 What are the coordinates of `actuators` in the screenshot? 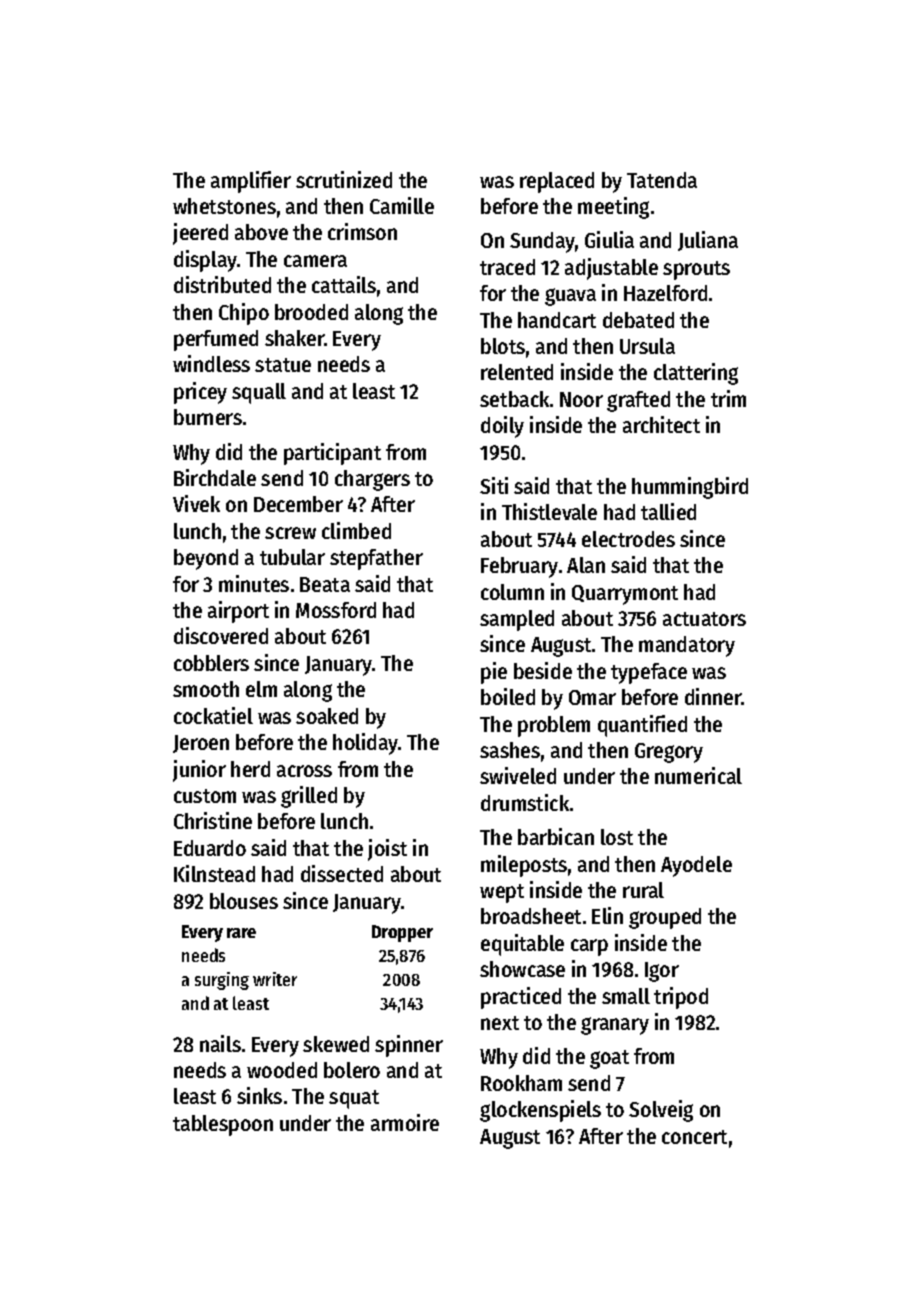 It's located at (704, 619).
